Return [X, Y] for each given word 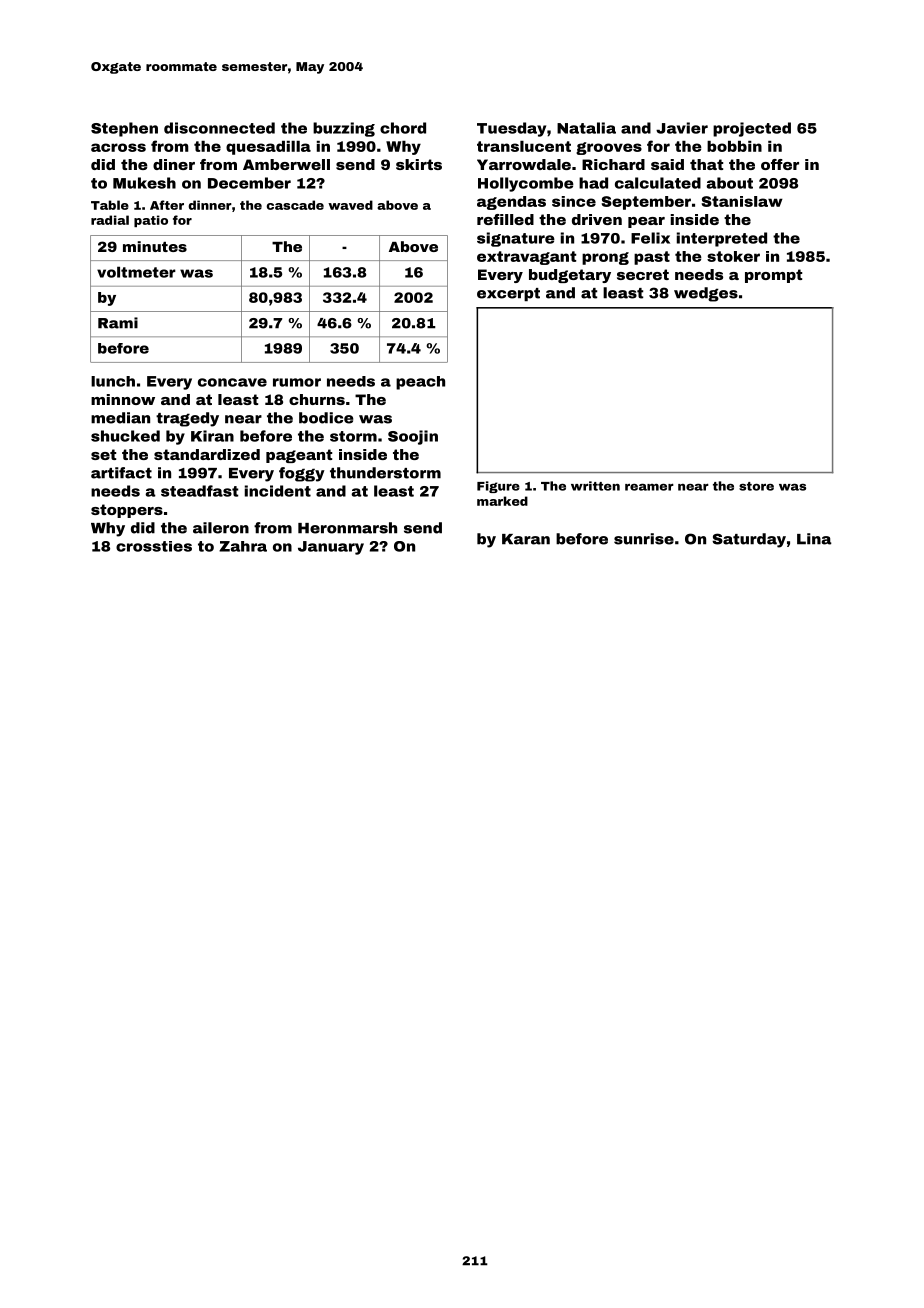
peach [420, 383]
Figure [498, 487]
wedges [706, 294]
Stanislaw [742, 201]
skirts [419, 164]
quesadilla [268, 148]
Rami [118, 323]
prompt [773, 276]
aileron [221, 528]
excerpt [508, 294]
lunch [113, 381]
